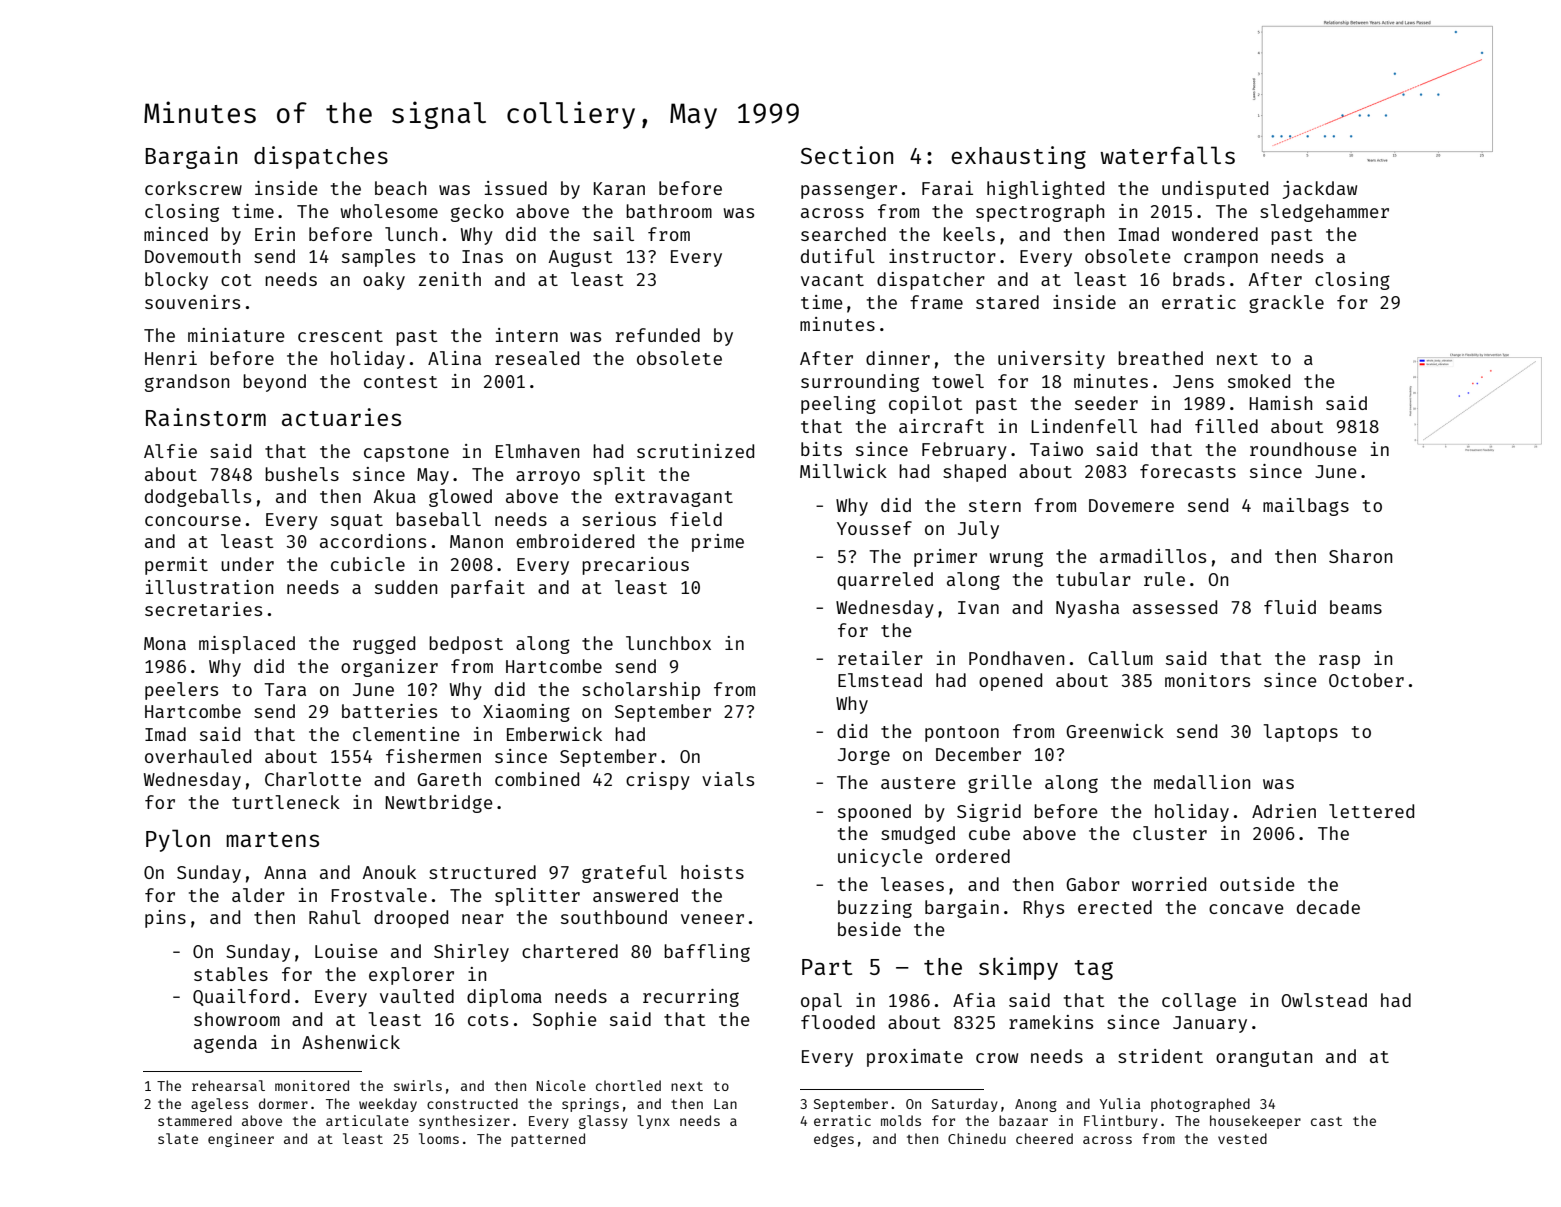 The image size is (1561, 1207). Describe the element at coordinates (1290, 607) in the screenshot. I see `fluid` at that location.
